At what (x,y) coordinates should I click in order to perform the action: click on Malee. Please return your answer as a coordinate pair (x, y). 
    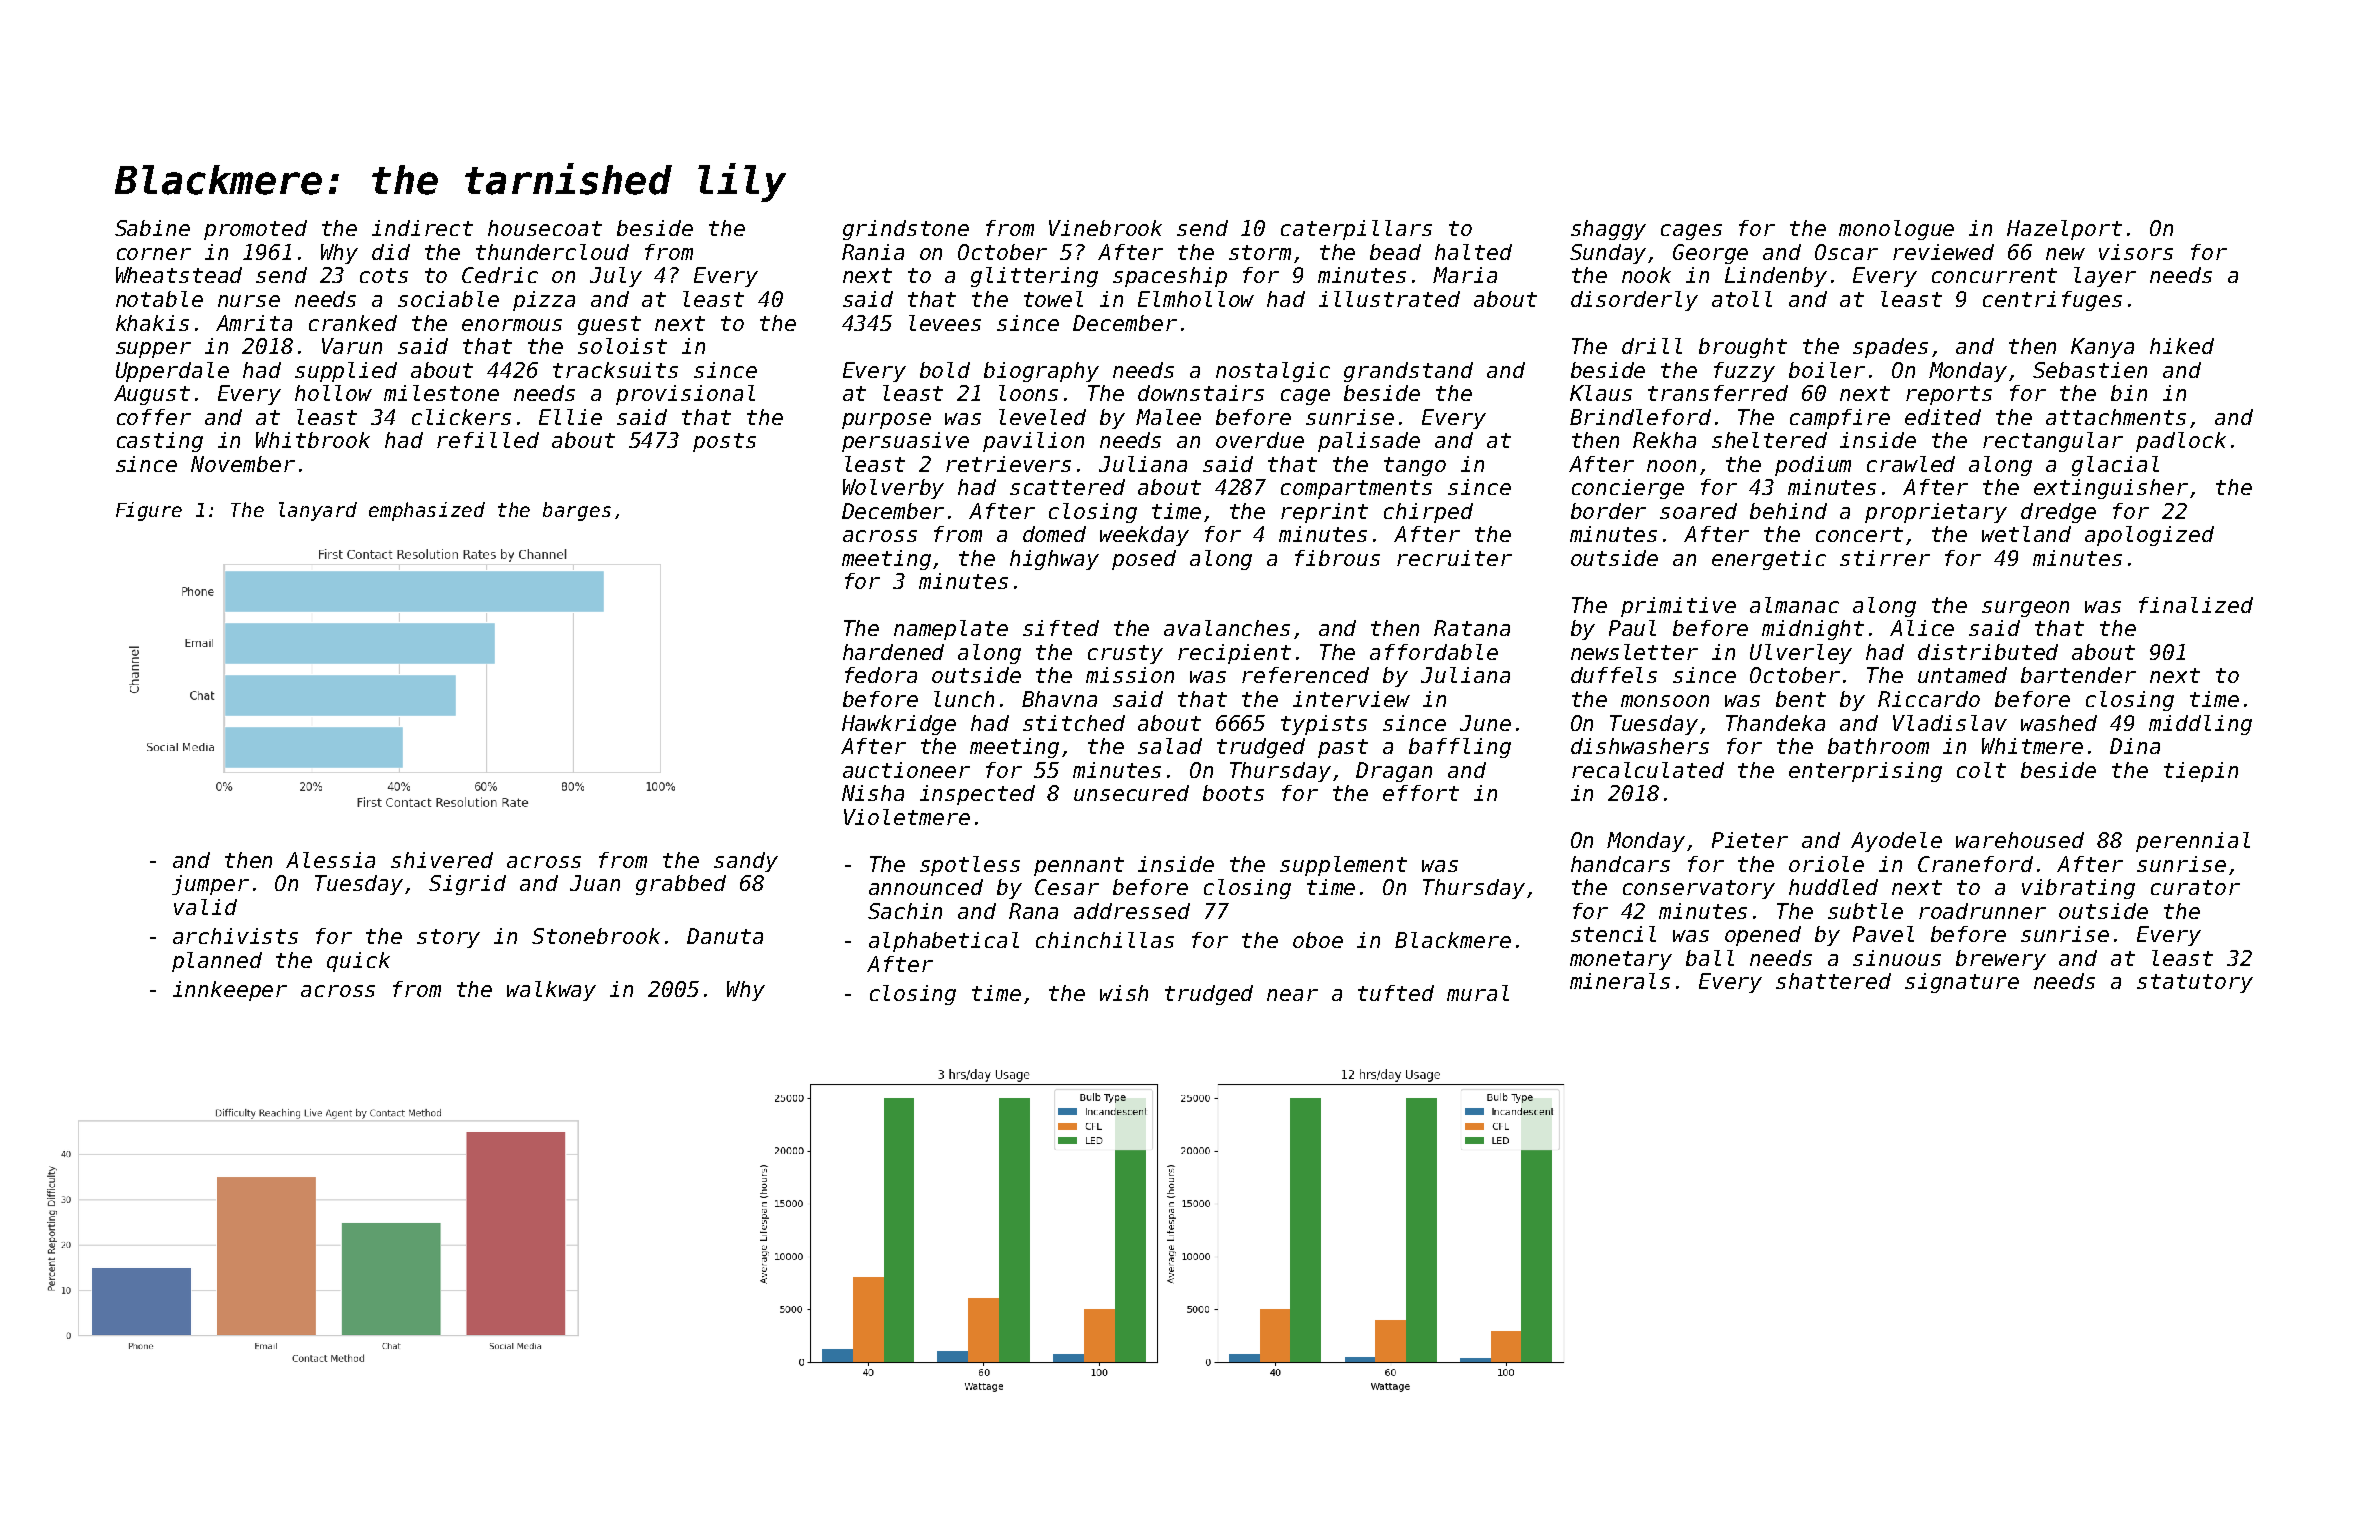
    Looking at the image, I should click on (1168, 417).
